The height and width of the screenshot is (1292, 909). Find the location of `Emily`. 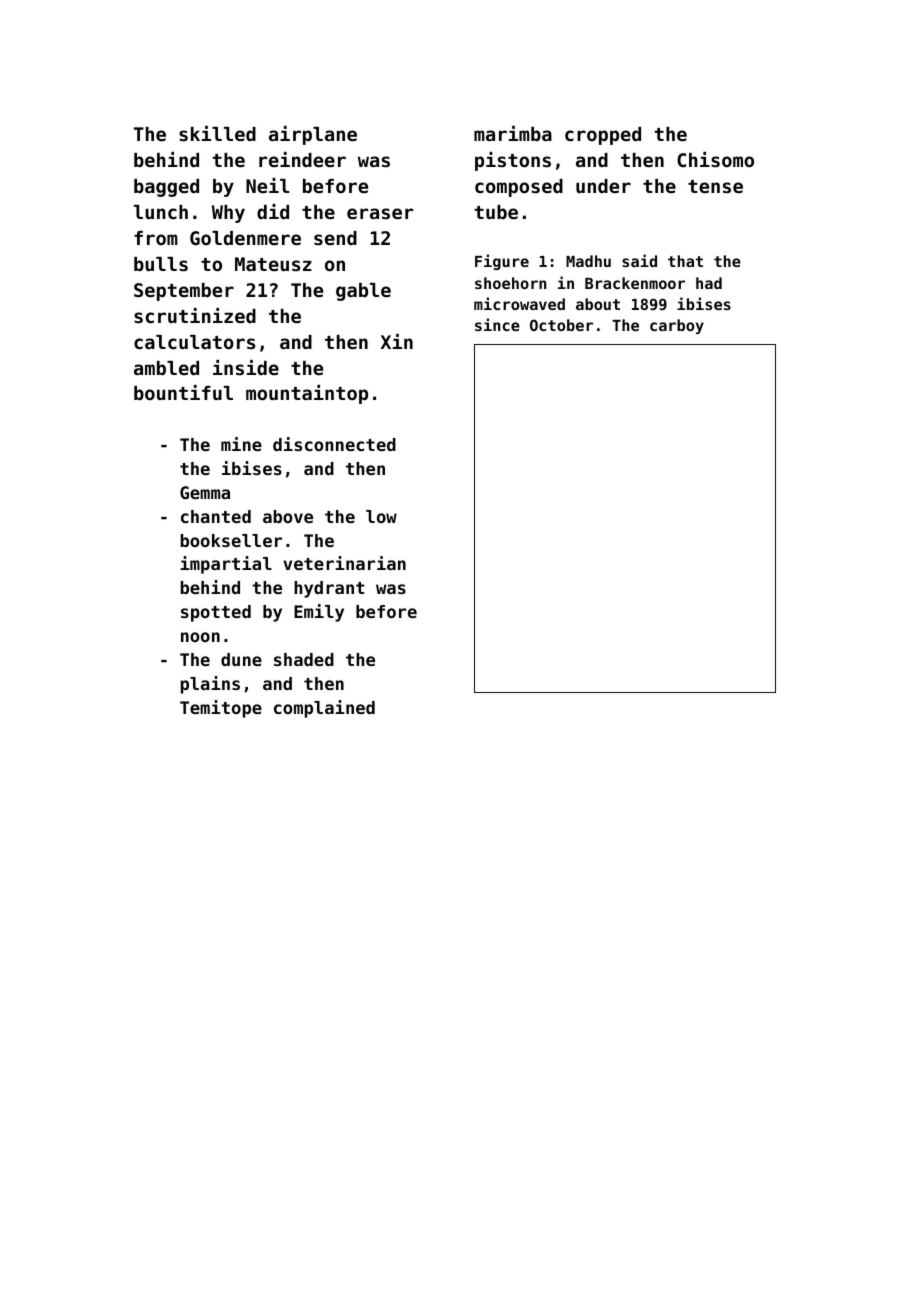

Emily is located at coordinates (319, 613).
